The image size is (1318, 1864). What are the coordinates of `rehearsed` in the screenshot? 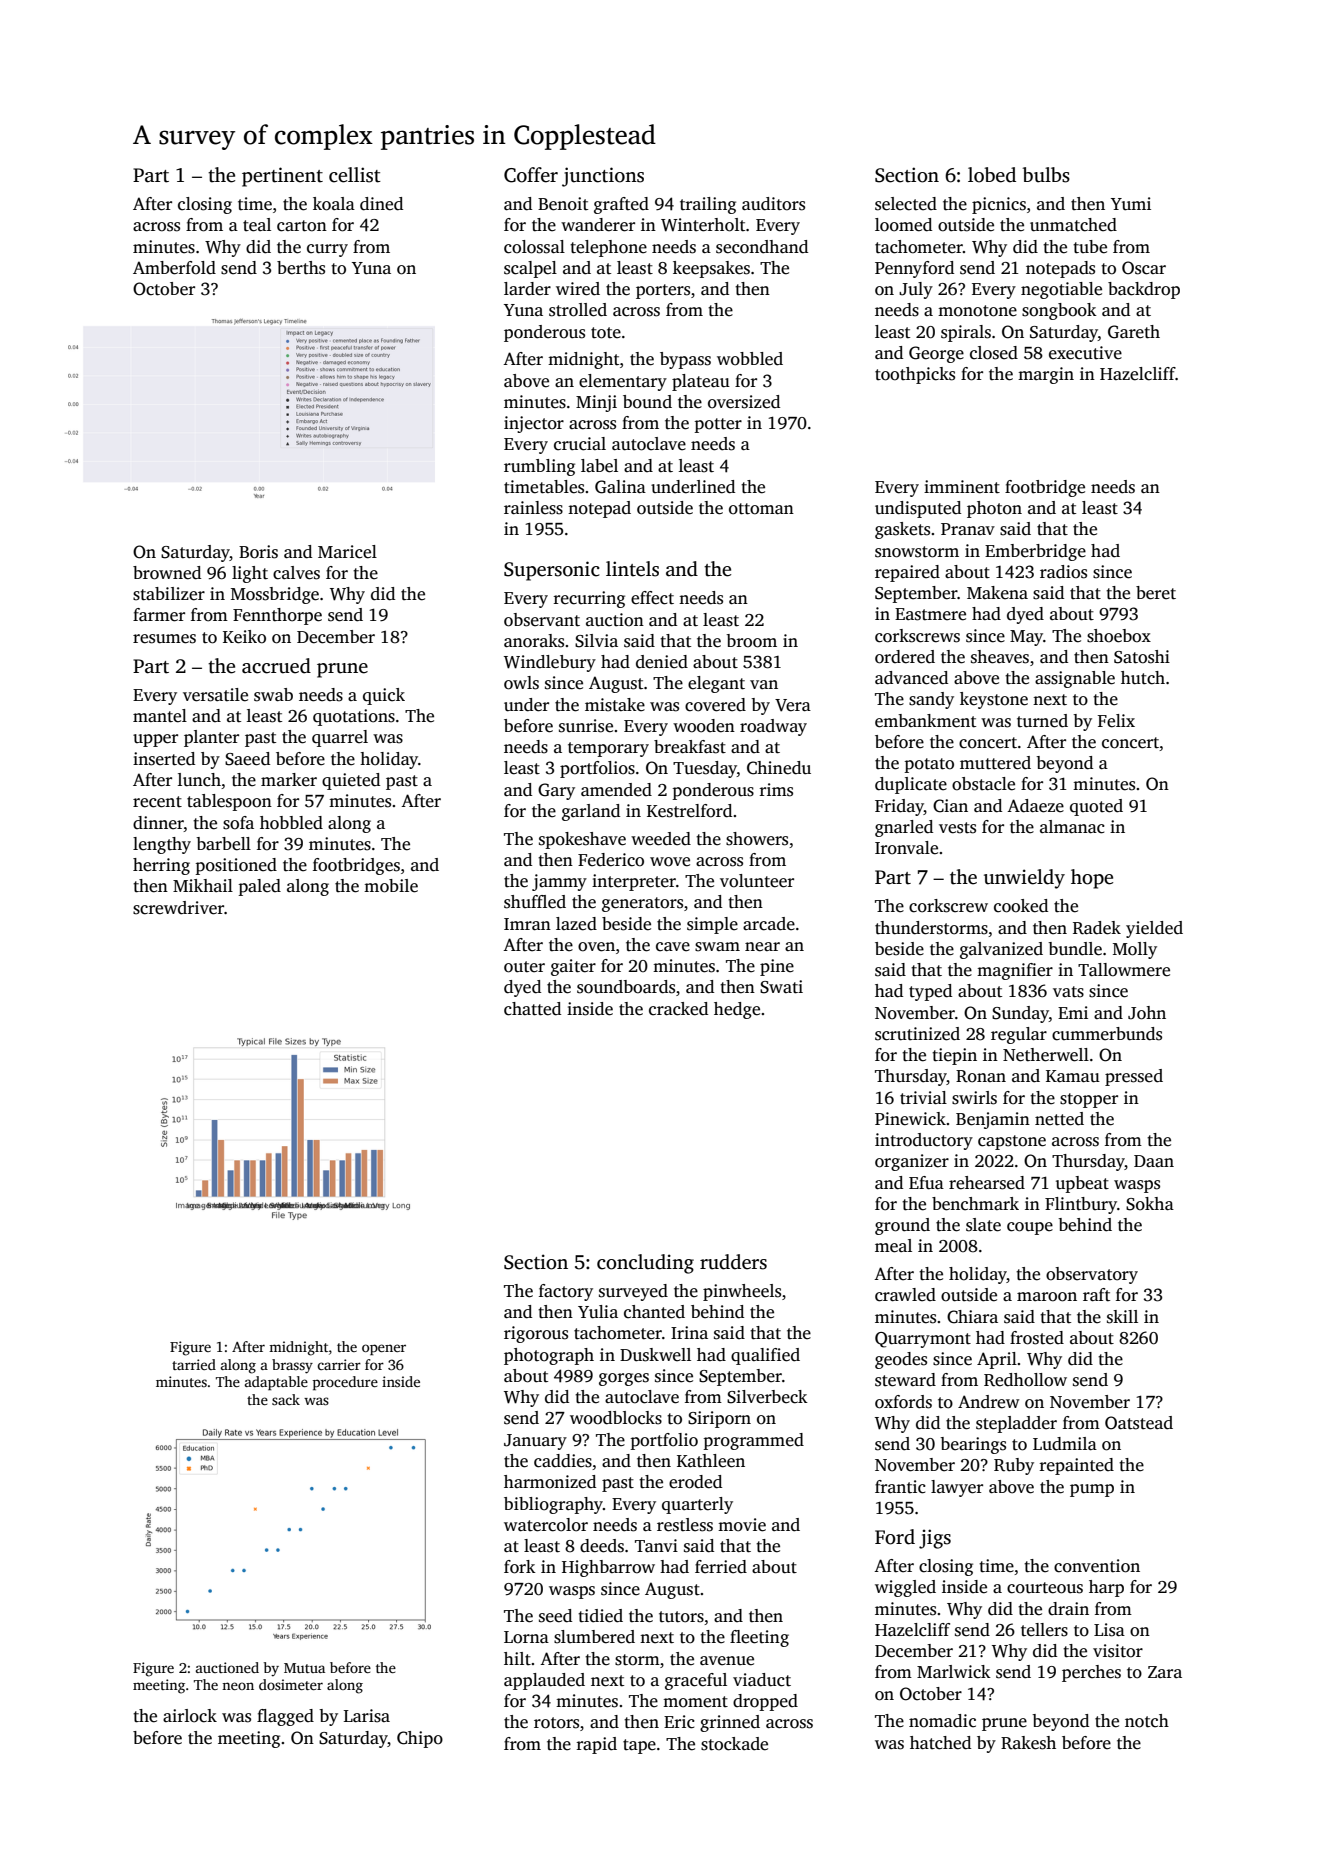 It's located at (987, 1183).
